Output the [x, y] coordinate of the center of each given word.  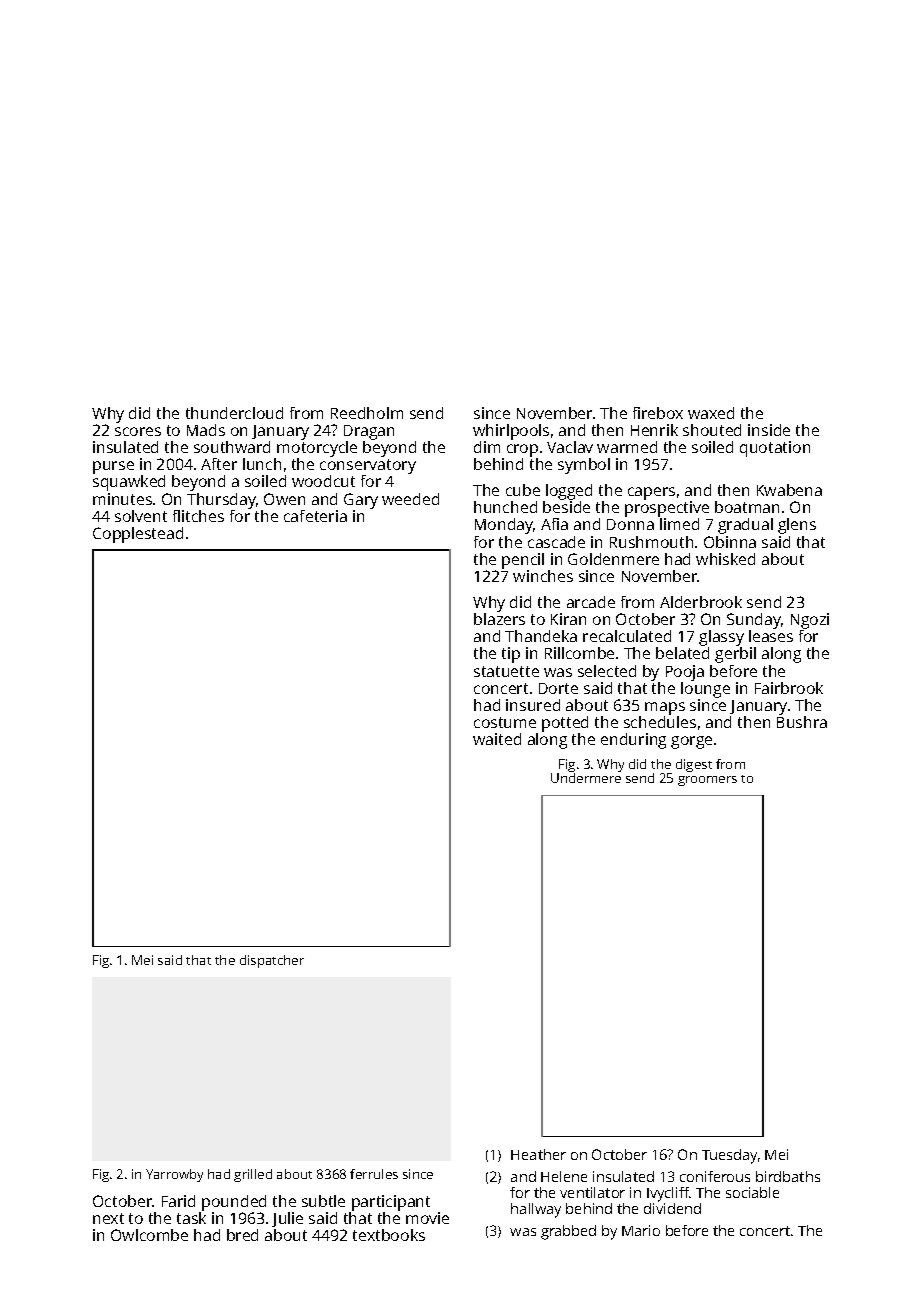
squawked [129, 483]
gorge [691, 742]
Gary [361, 501]
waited [497, 739]
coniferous [715, 1176]
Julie [287, 1219]
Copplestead [138, 535]
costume [505, 722]
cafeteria [315, 516]
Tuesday [729, 1156]
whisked [725, 559]
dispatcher [272, 961]
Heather [538, 1154]
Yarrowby [174, 1175]
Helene [564, 1176]
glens [797, 526]
